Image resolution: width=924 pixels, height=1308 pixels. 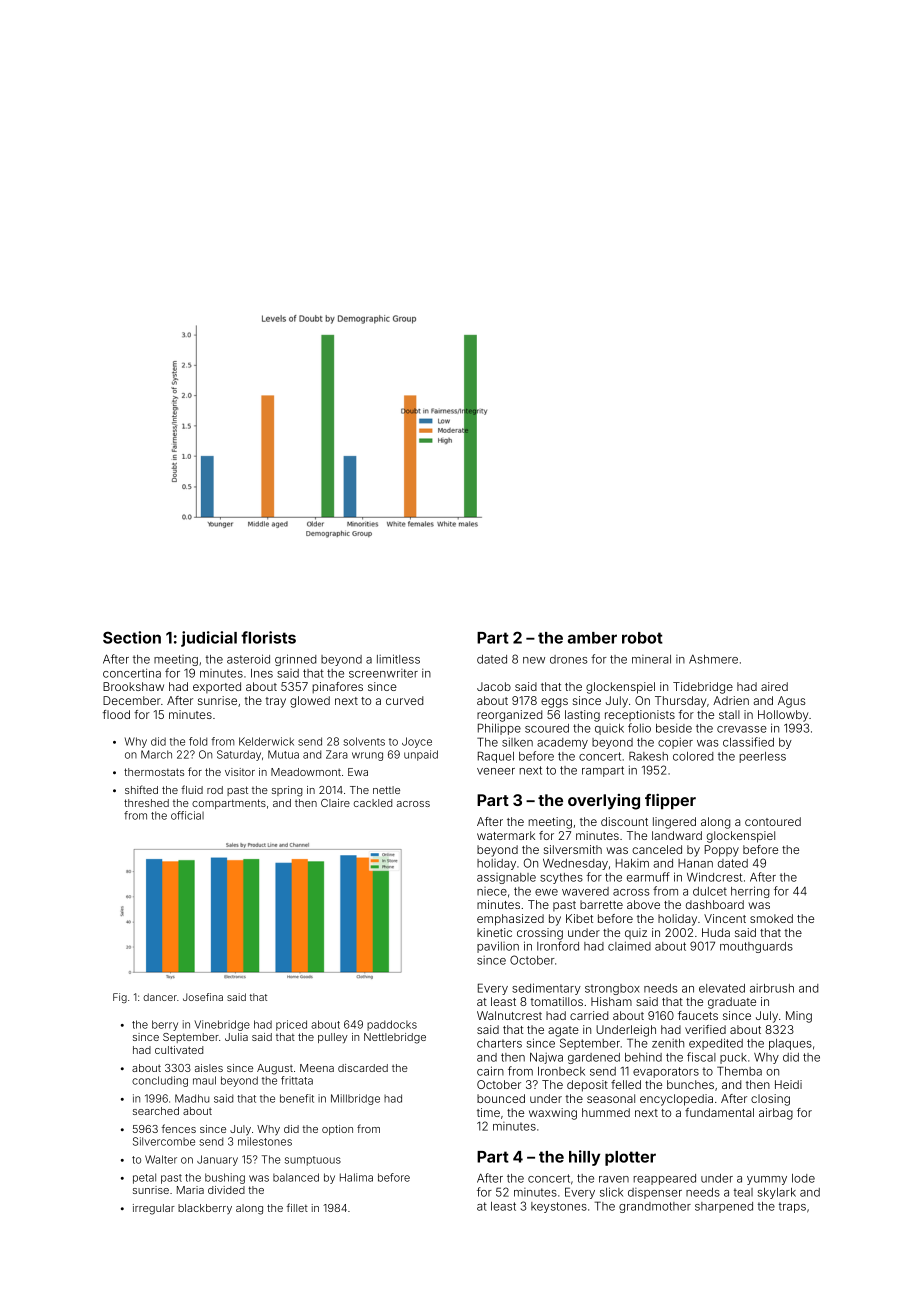 What do you see at coordinates (592, 638) in the image?
I see `amber` at bounding box center [592, 638].
